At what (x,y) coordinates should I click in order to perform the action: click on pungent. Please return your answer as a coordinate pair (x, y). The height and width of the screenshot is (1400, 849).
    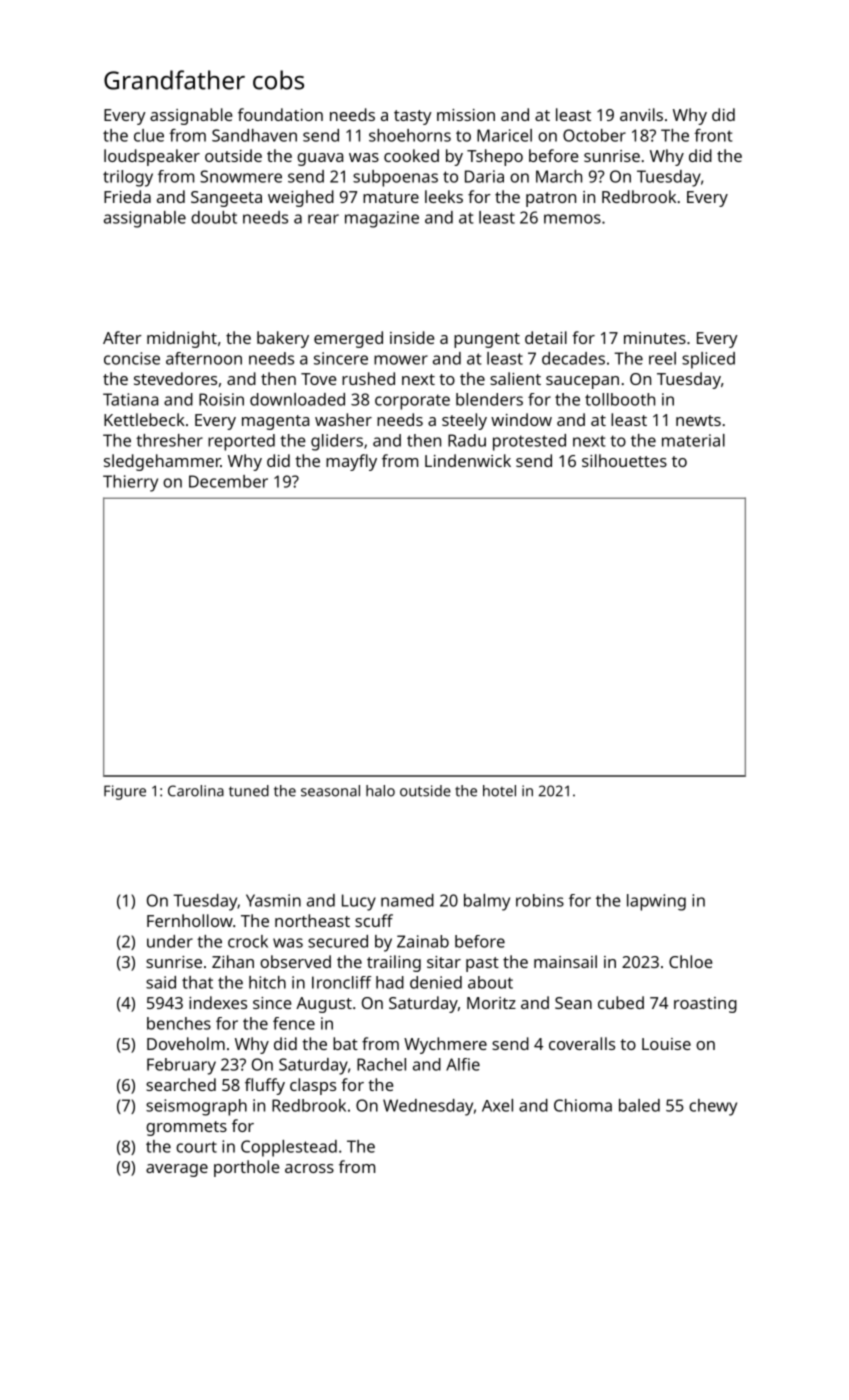
    Looking at the image, I should click on (487, 340).
